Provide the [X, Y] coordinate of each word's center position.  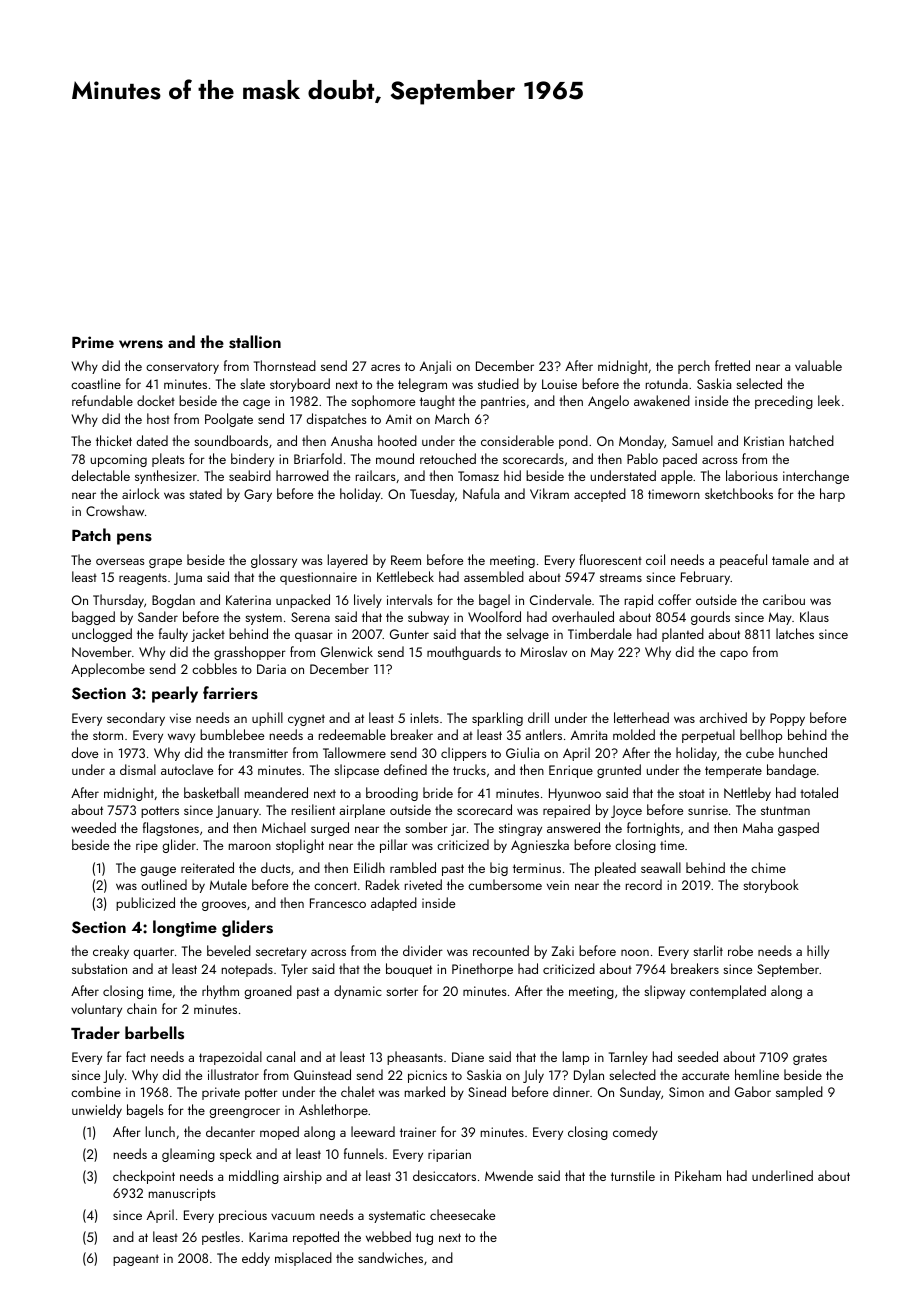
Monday [641, 442]
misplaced [303, 1259]
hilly [818, 952]
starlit [708, 950]
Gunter [409, 634]
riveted [423, 884]
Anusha [351, 440]
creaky [111, 952]
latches [795, 633]
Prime [93, 342]
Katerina [248, 600]
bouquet [409, 970]
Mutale [228, 884]
